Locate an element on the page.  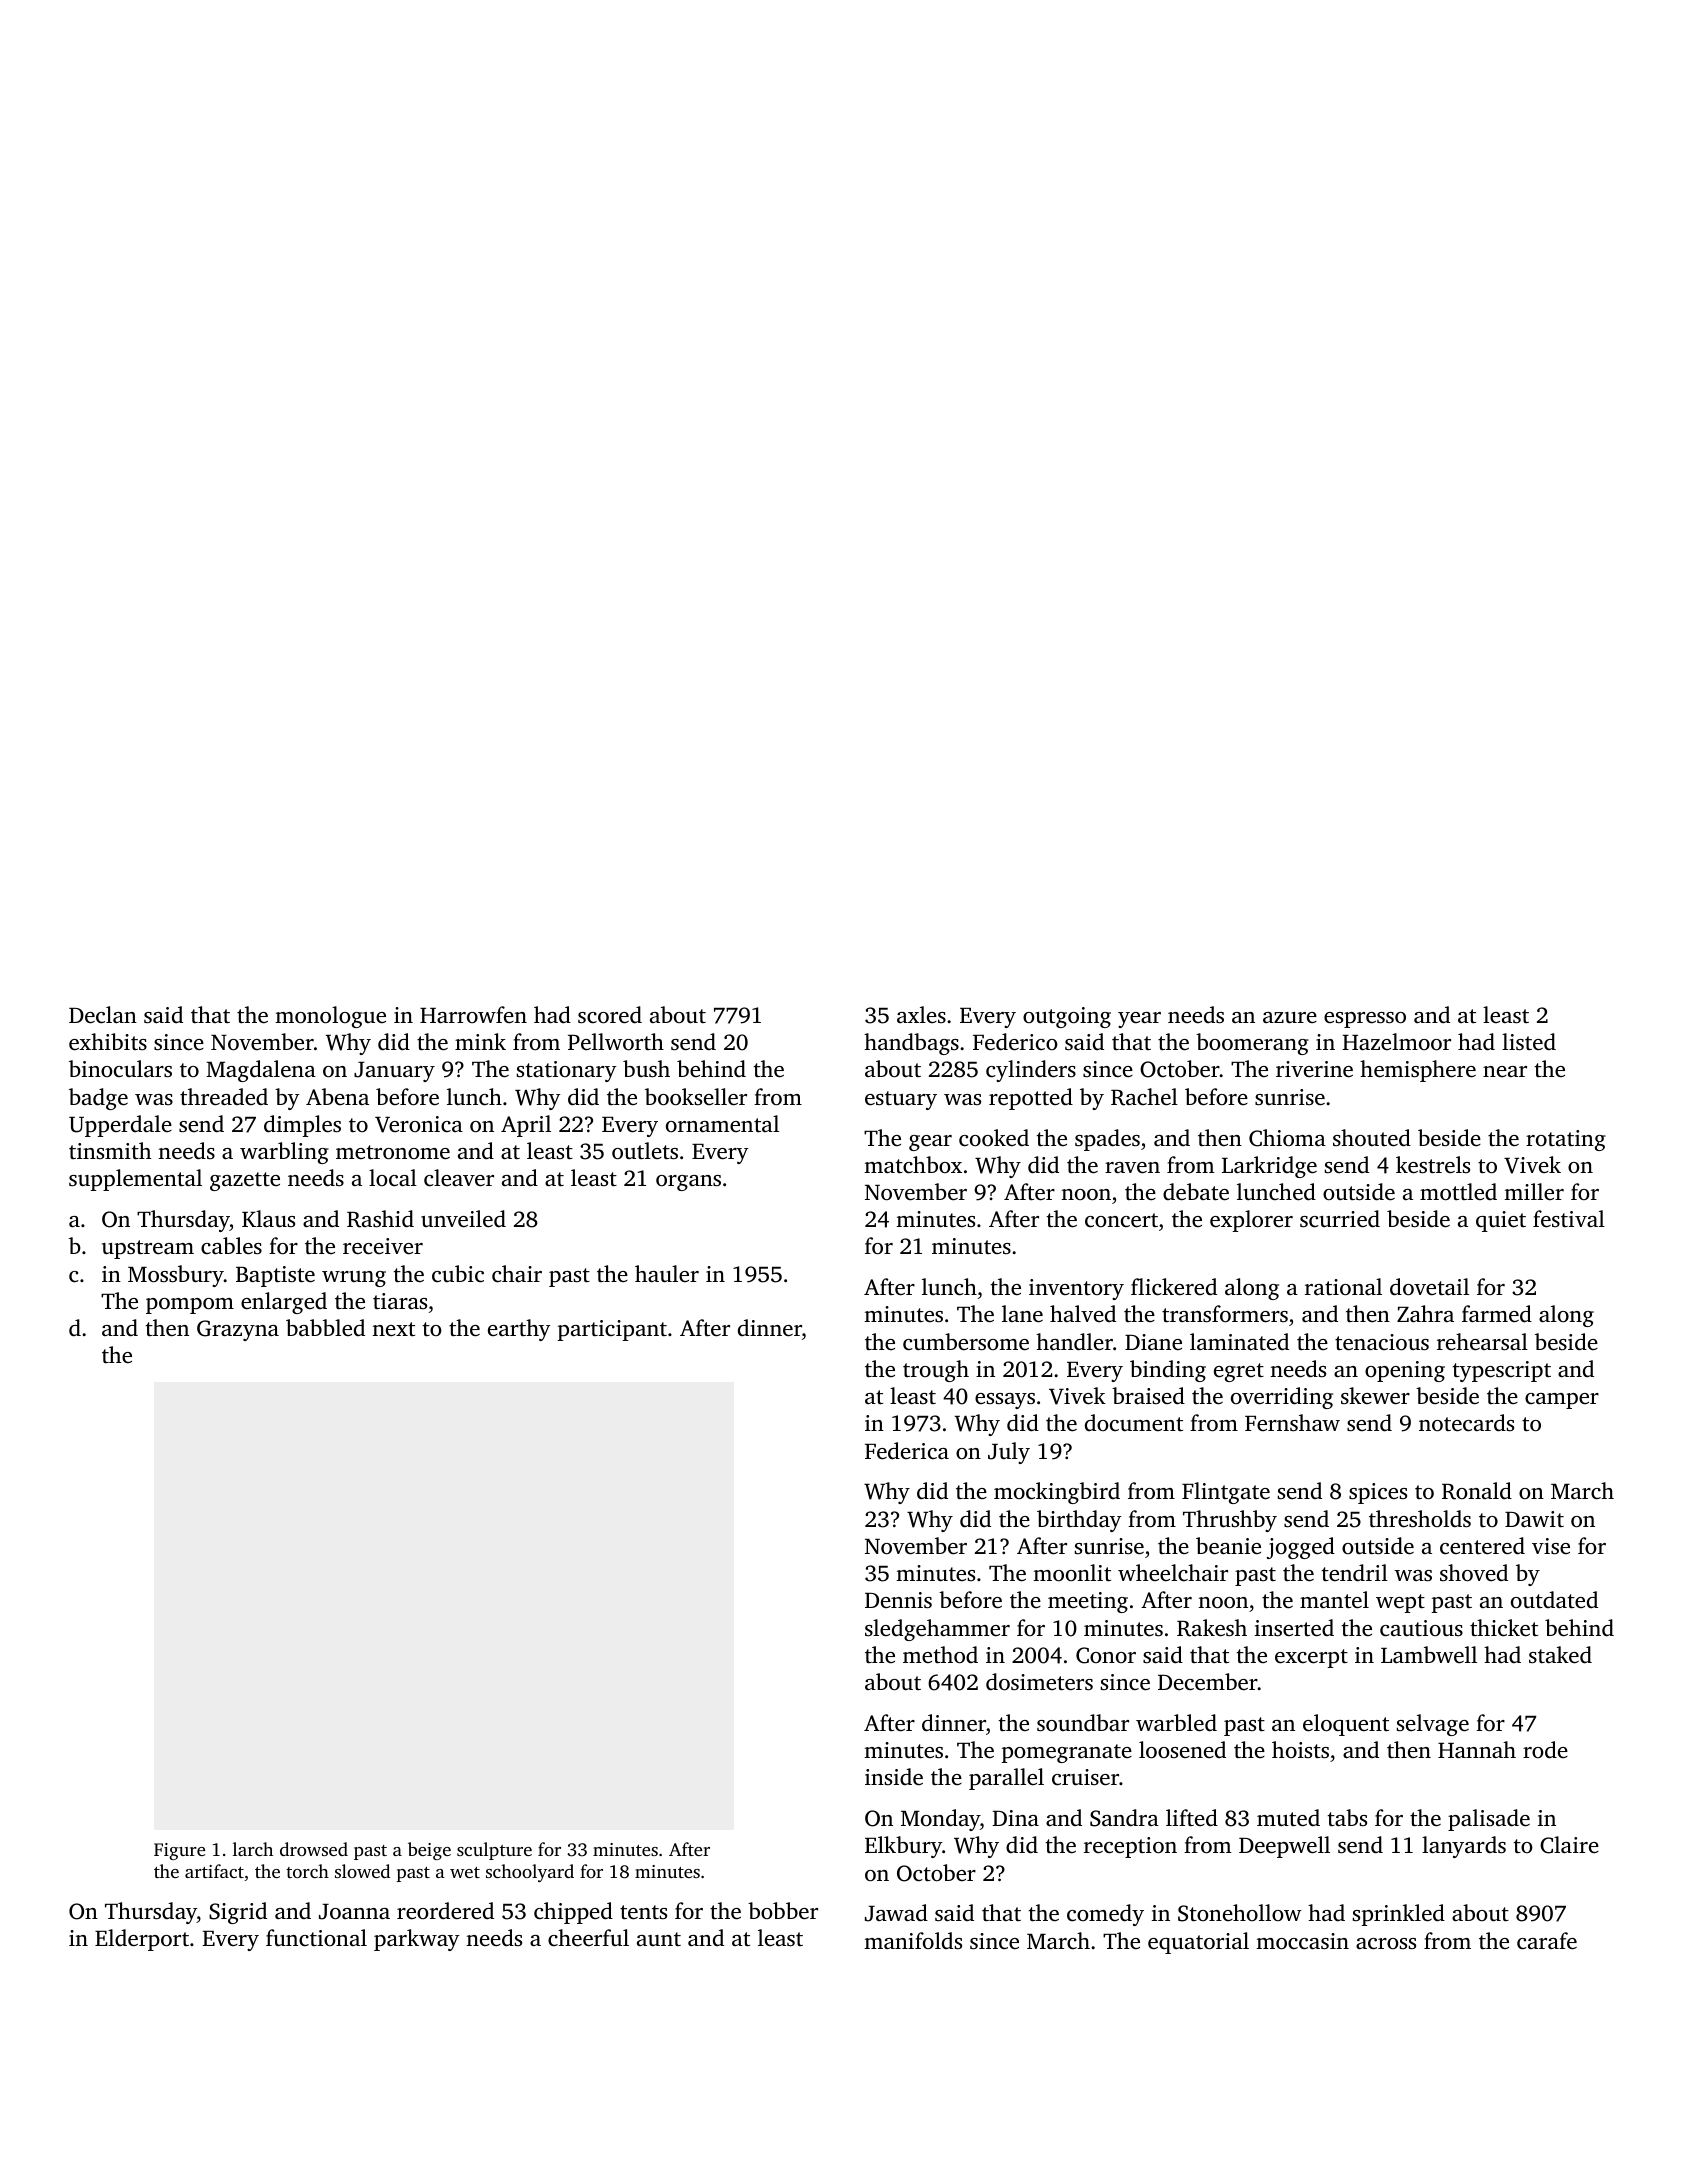
Lambwell is located at coordinates (1429, 1655).
